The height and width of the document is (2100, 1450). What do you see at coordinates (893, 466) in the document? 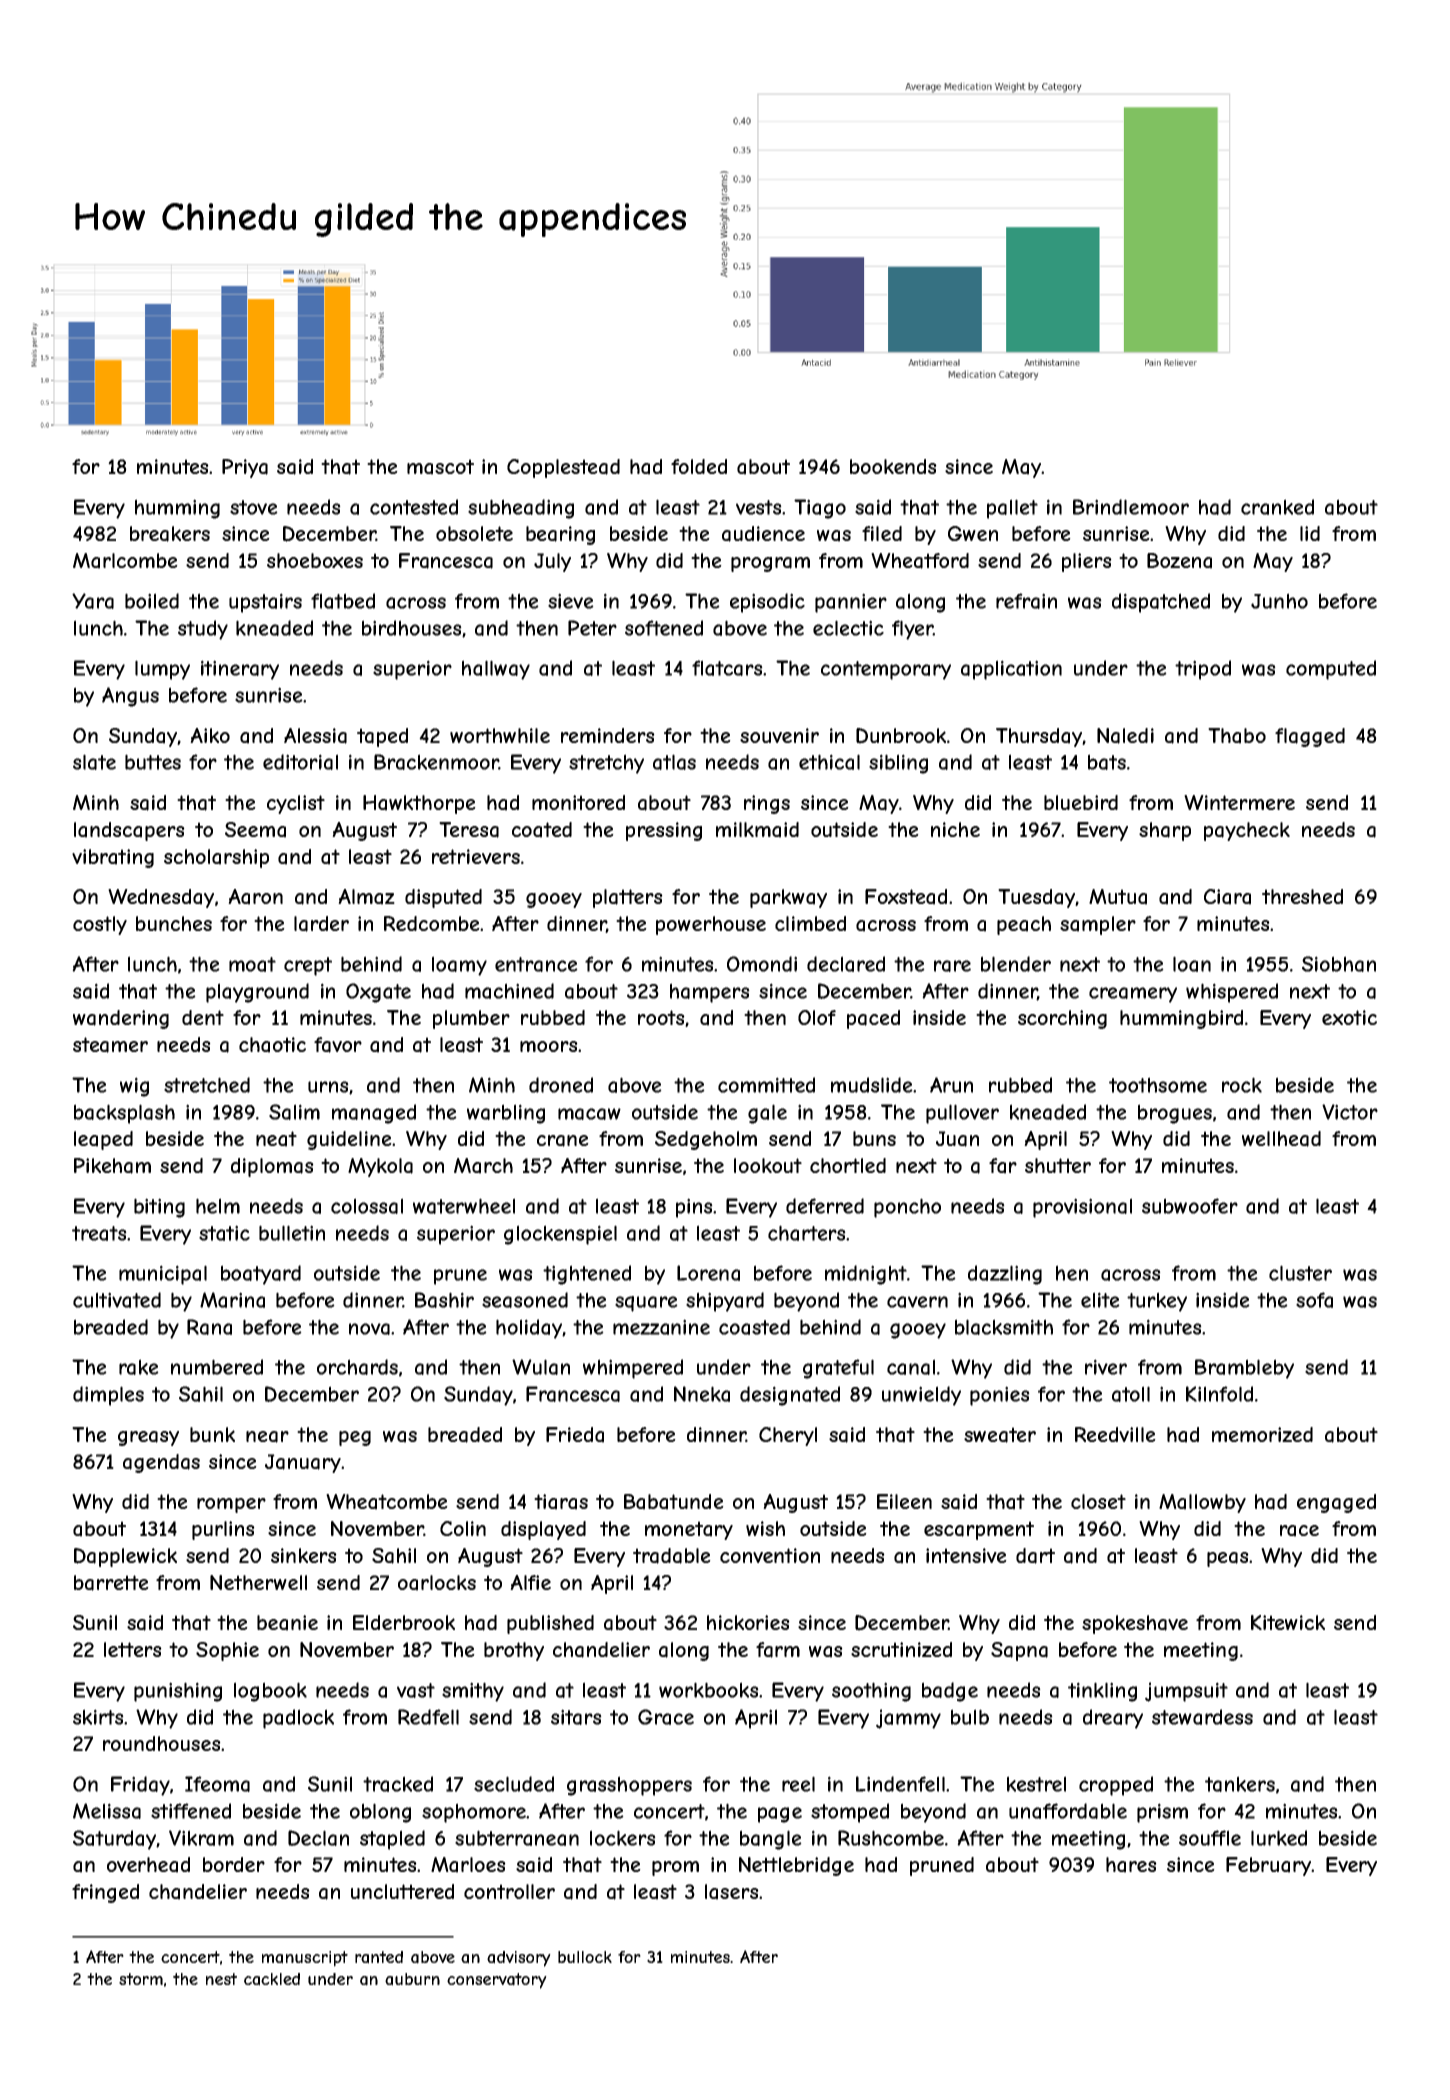
I see `bookends` at bounding box center [893, 466].
